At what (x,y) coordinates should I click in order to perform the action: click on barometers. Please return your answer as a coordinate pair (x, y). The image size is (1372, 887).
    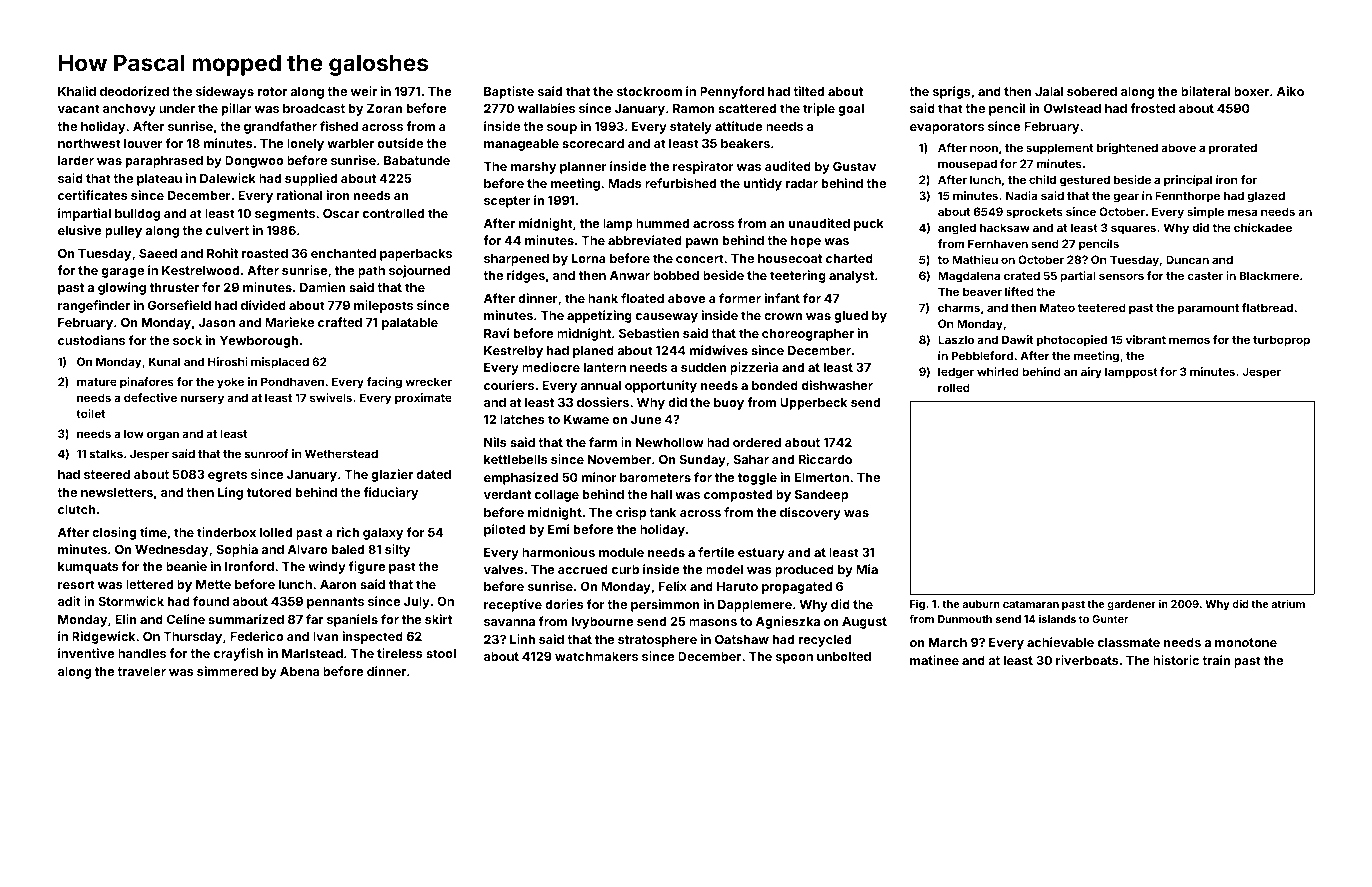
    Looking at the image, I should click on (655, 477).
